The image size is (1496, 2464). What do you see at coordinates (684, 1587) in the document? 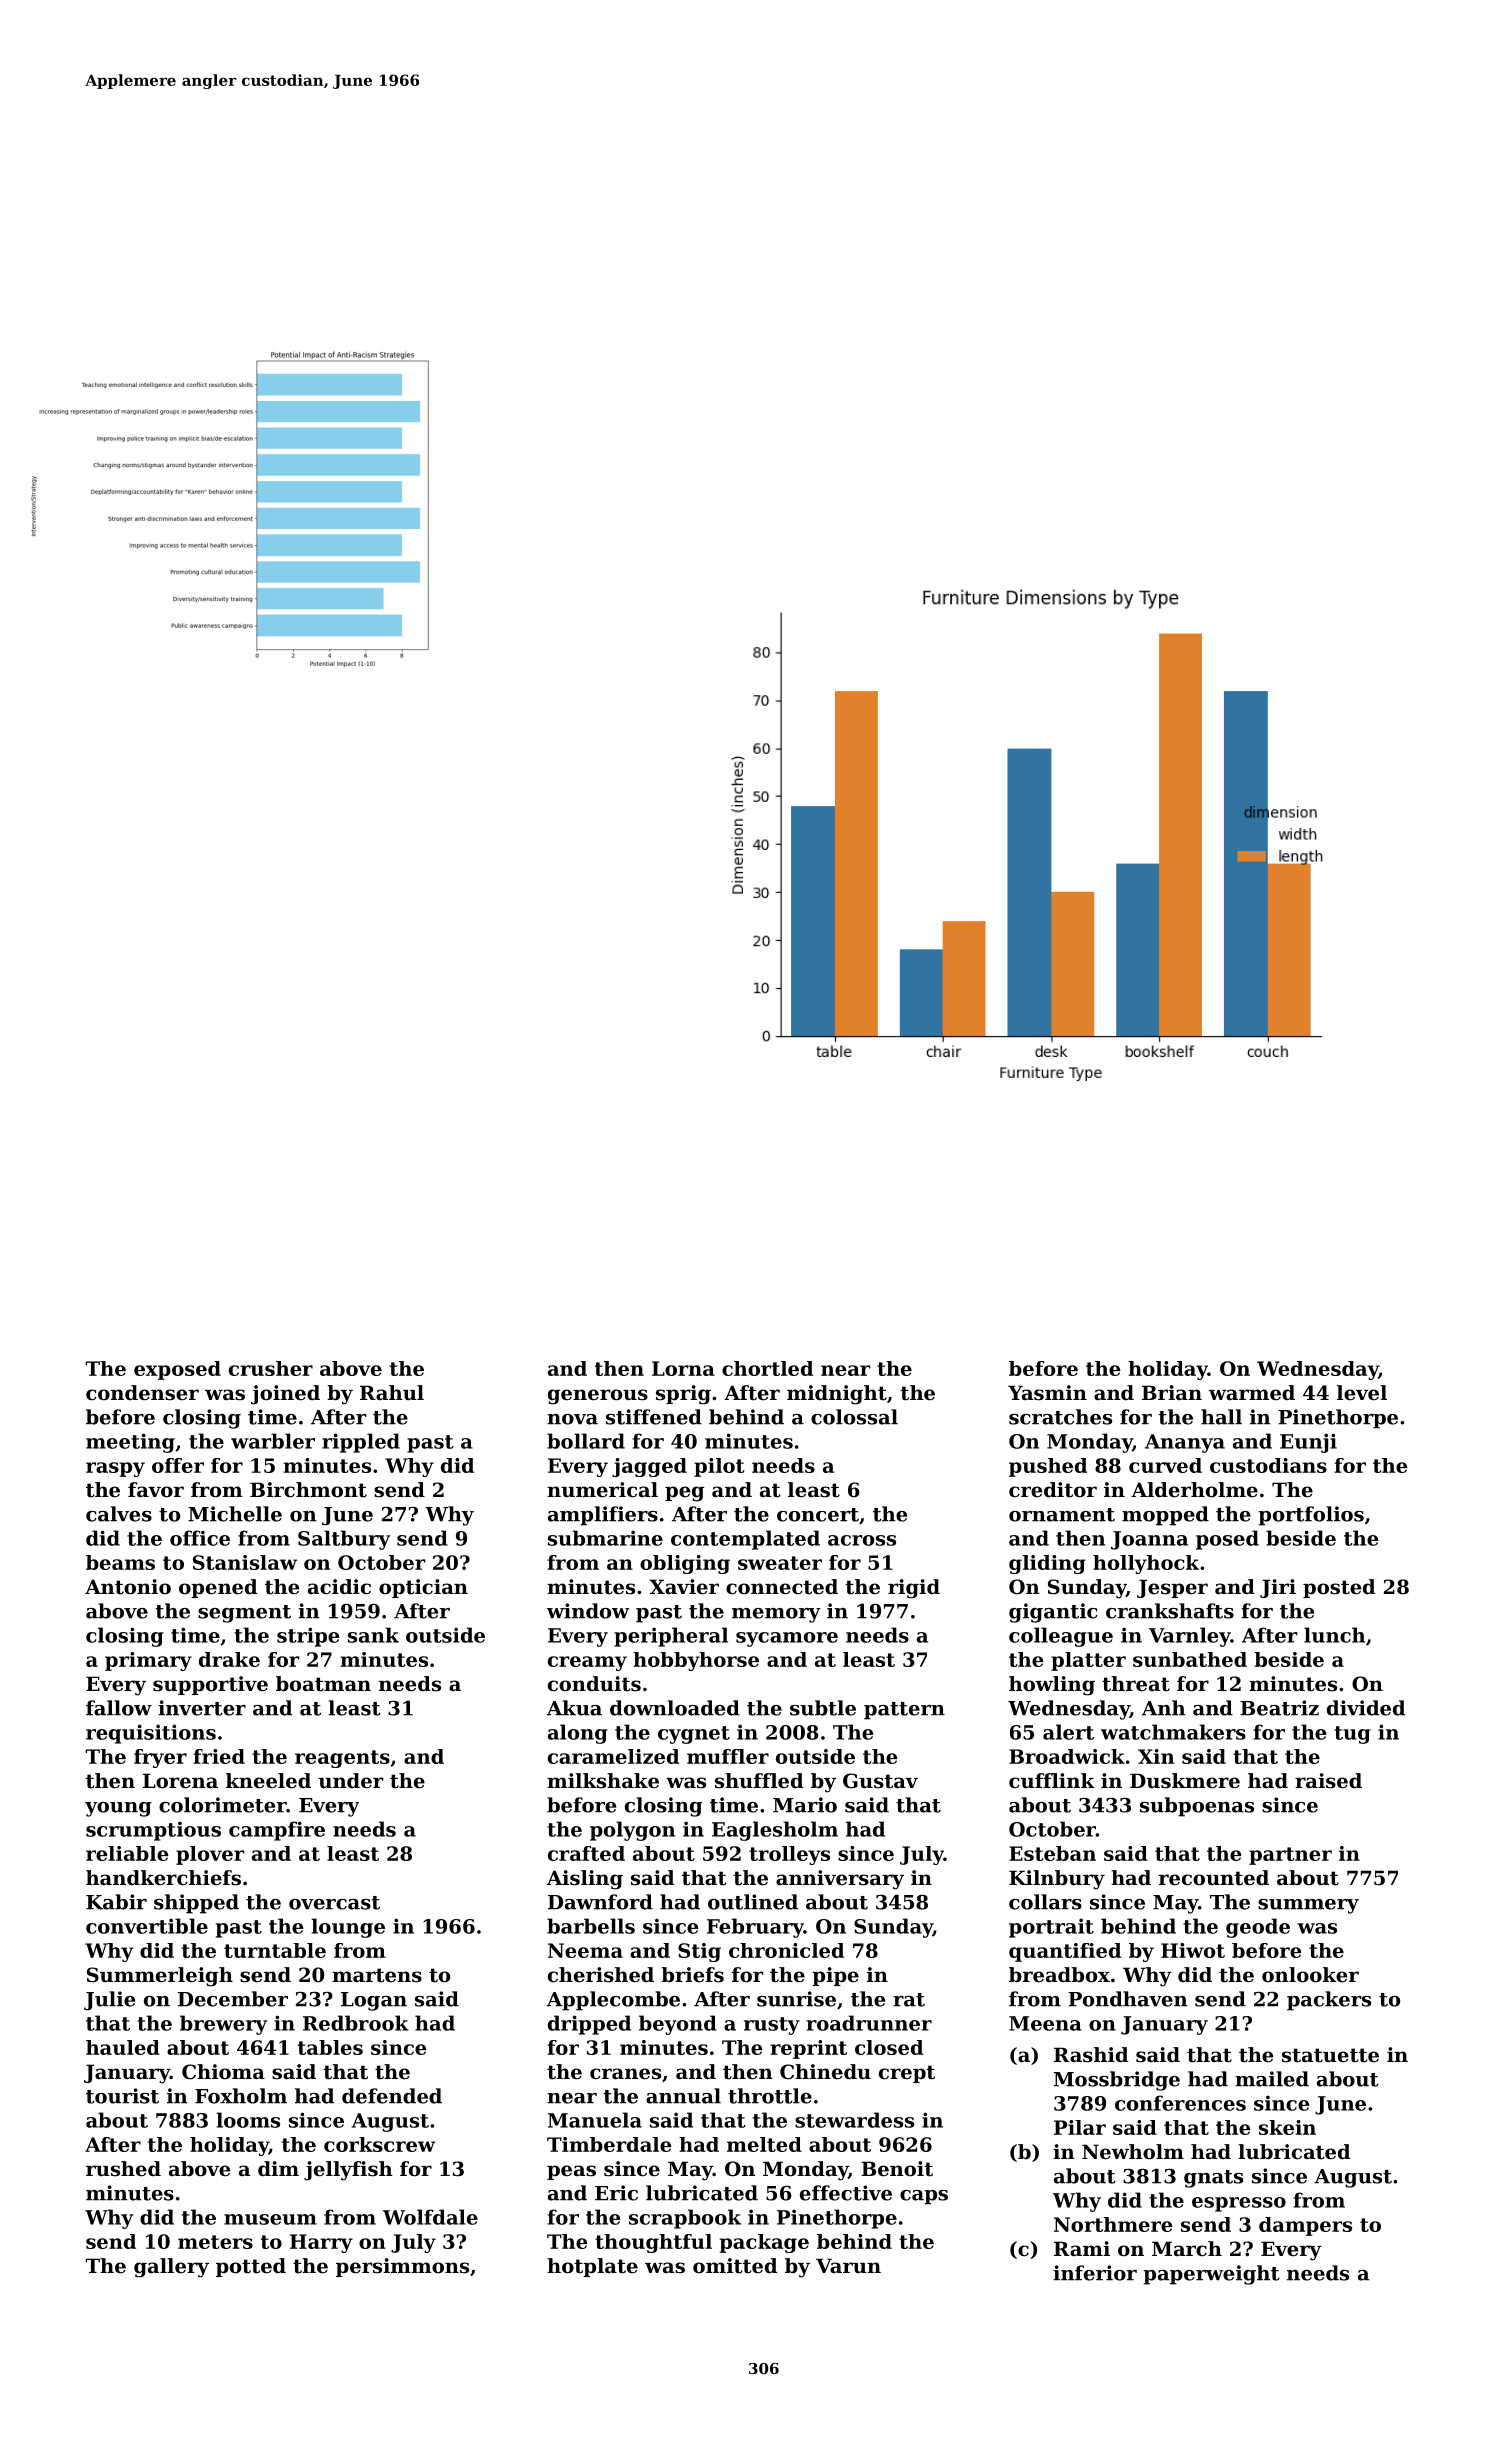
I see `Xavier` at bounding box center [684, 1587].
